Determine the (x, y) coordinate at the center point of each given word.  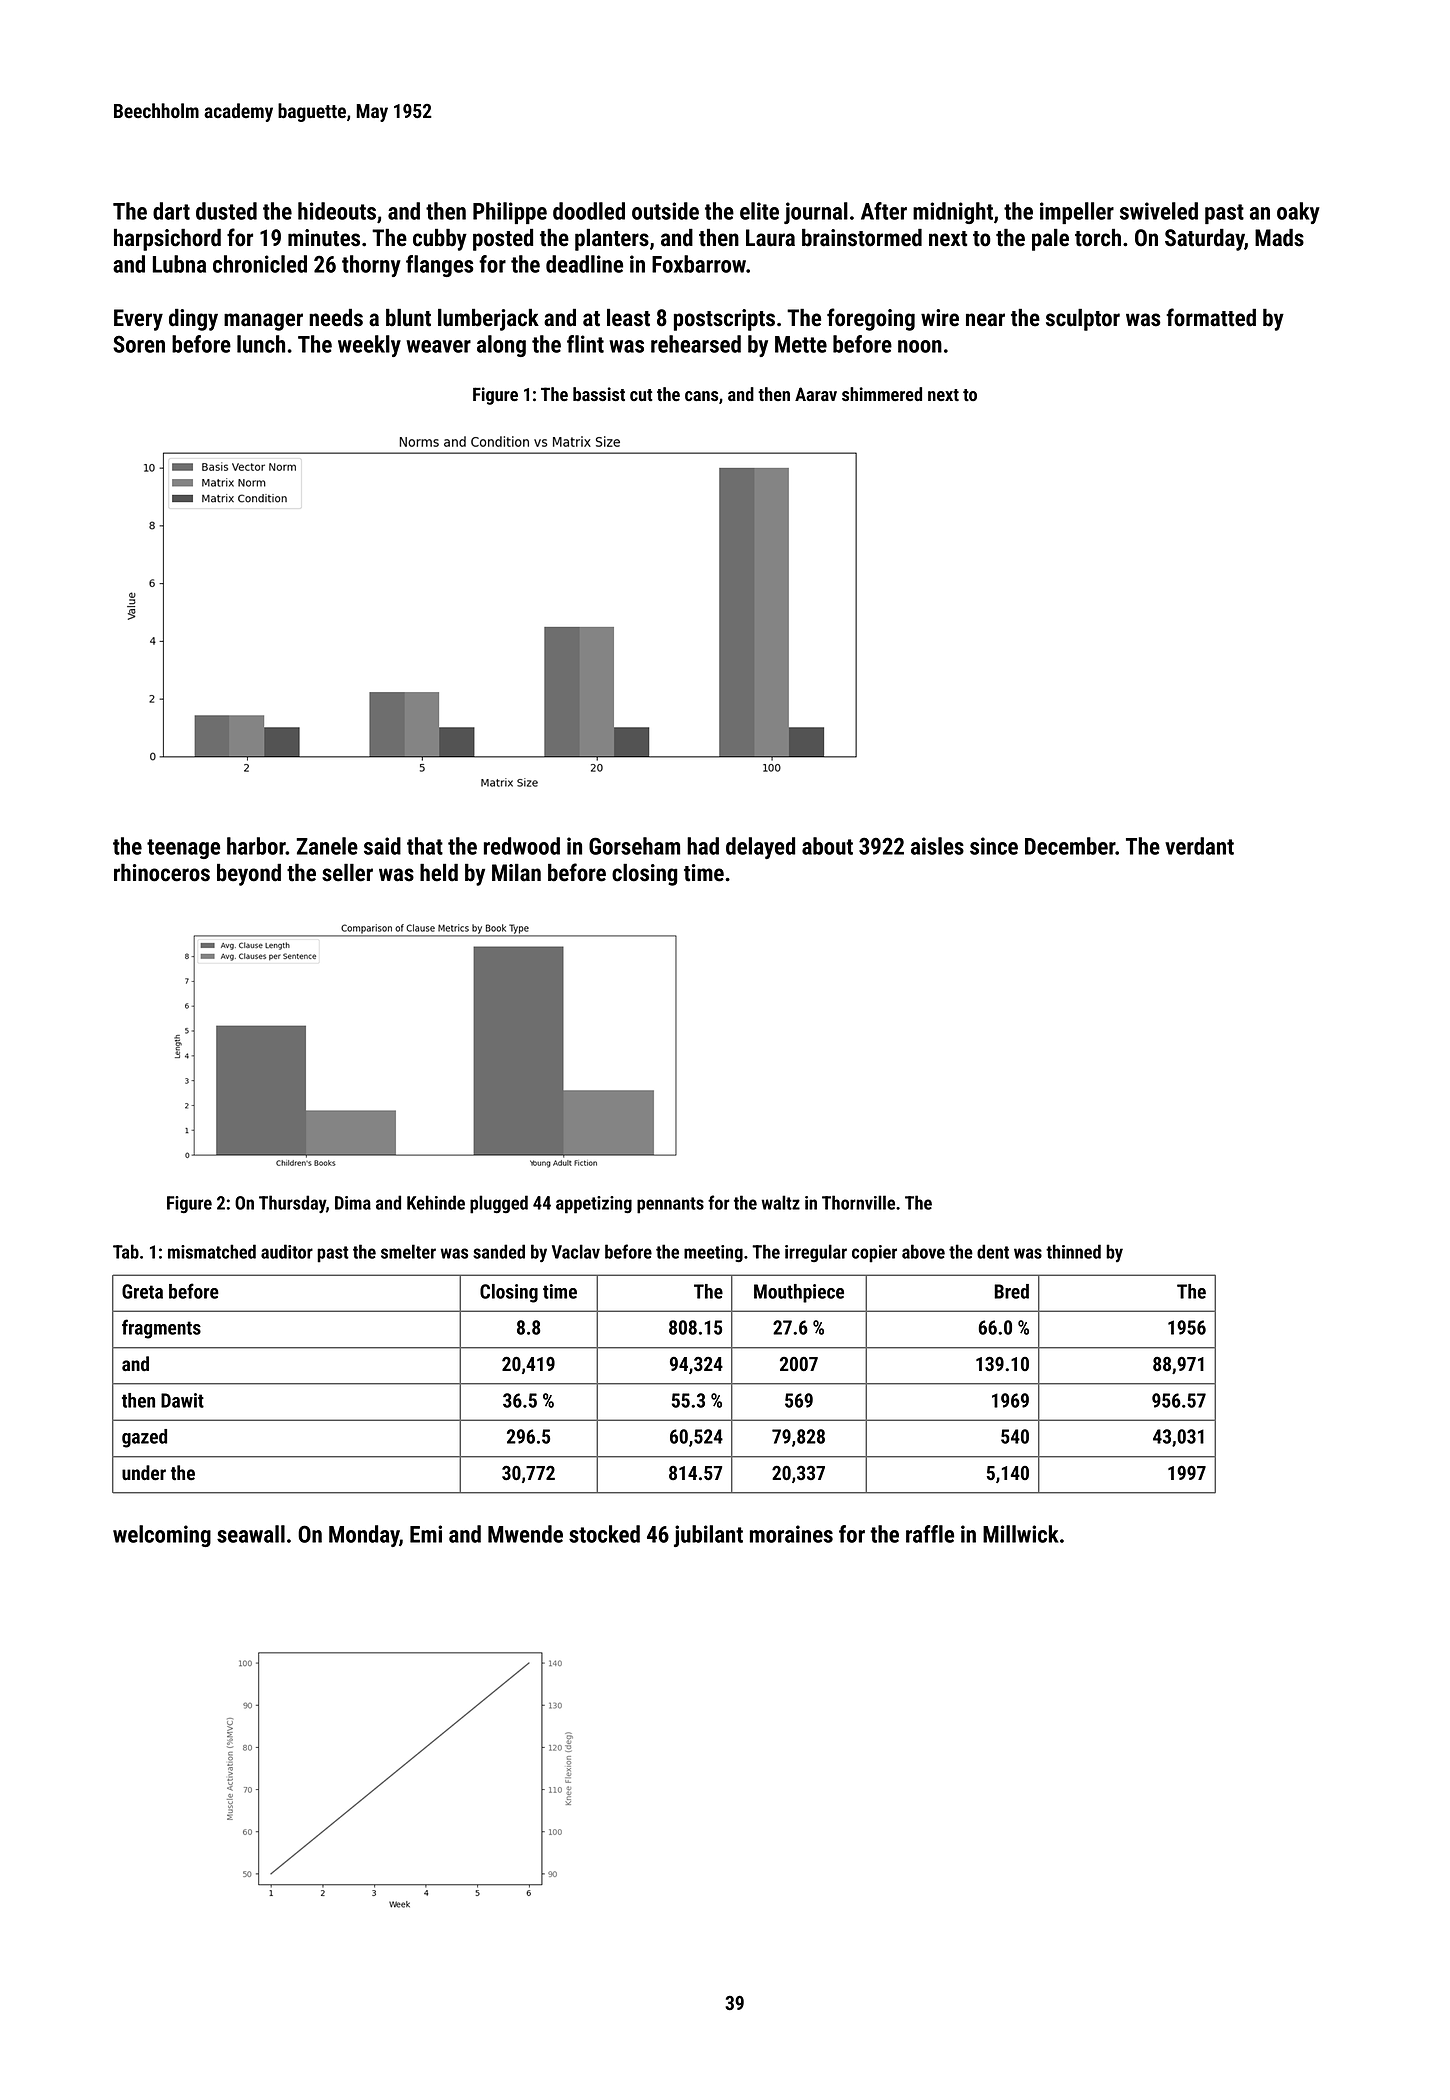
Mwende (525, 1534)
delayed (760, 848)
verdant (1199, 846)
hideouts (337, 211)
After (884, 211)
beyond (249, 875)
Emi (426, 1534)
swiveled (1159, 211)
